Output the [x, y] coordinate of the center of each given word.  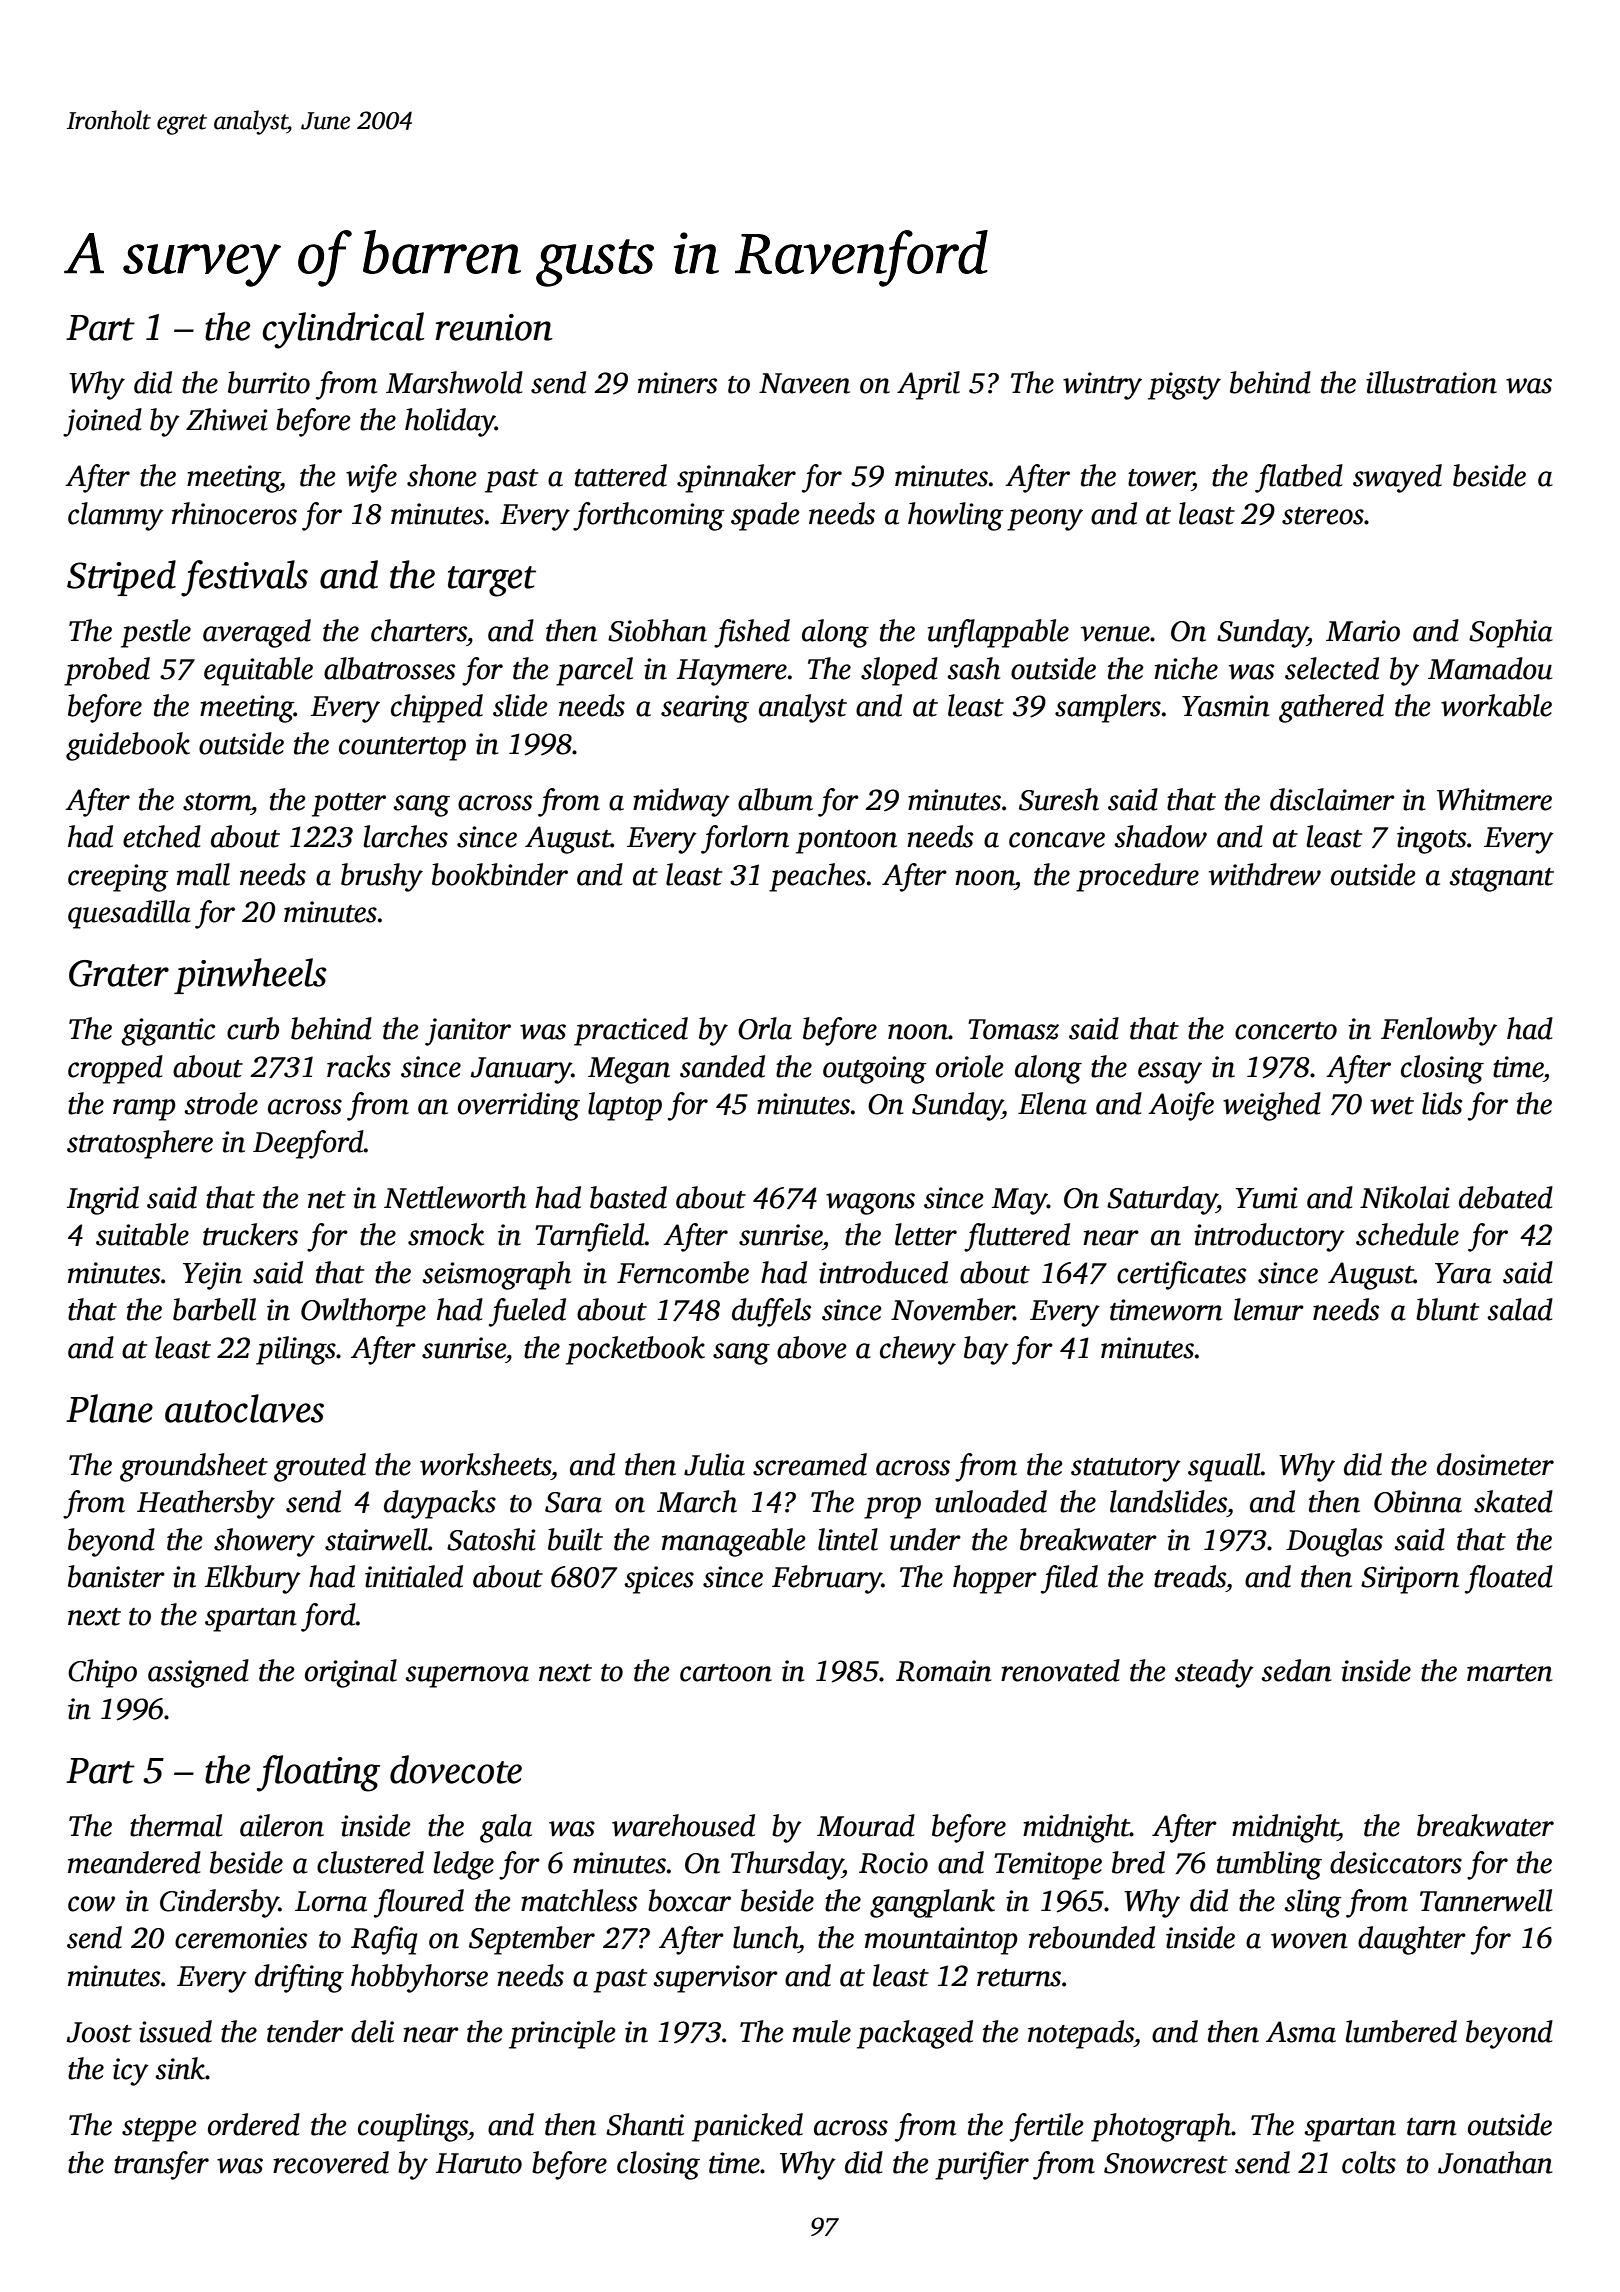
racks [359, 1066]
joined [102, 422]
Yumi [1266, 1198]
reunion [494, 327]
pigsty [1184, 386]
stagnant [1501, 880]
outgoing [875, 1070]
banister [116, 1576]
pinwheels [250, 976]
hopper [995, 1579]
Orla [765, 1028]
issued [175, 2031]
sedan [1296, 1670]
